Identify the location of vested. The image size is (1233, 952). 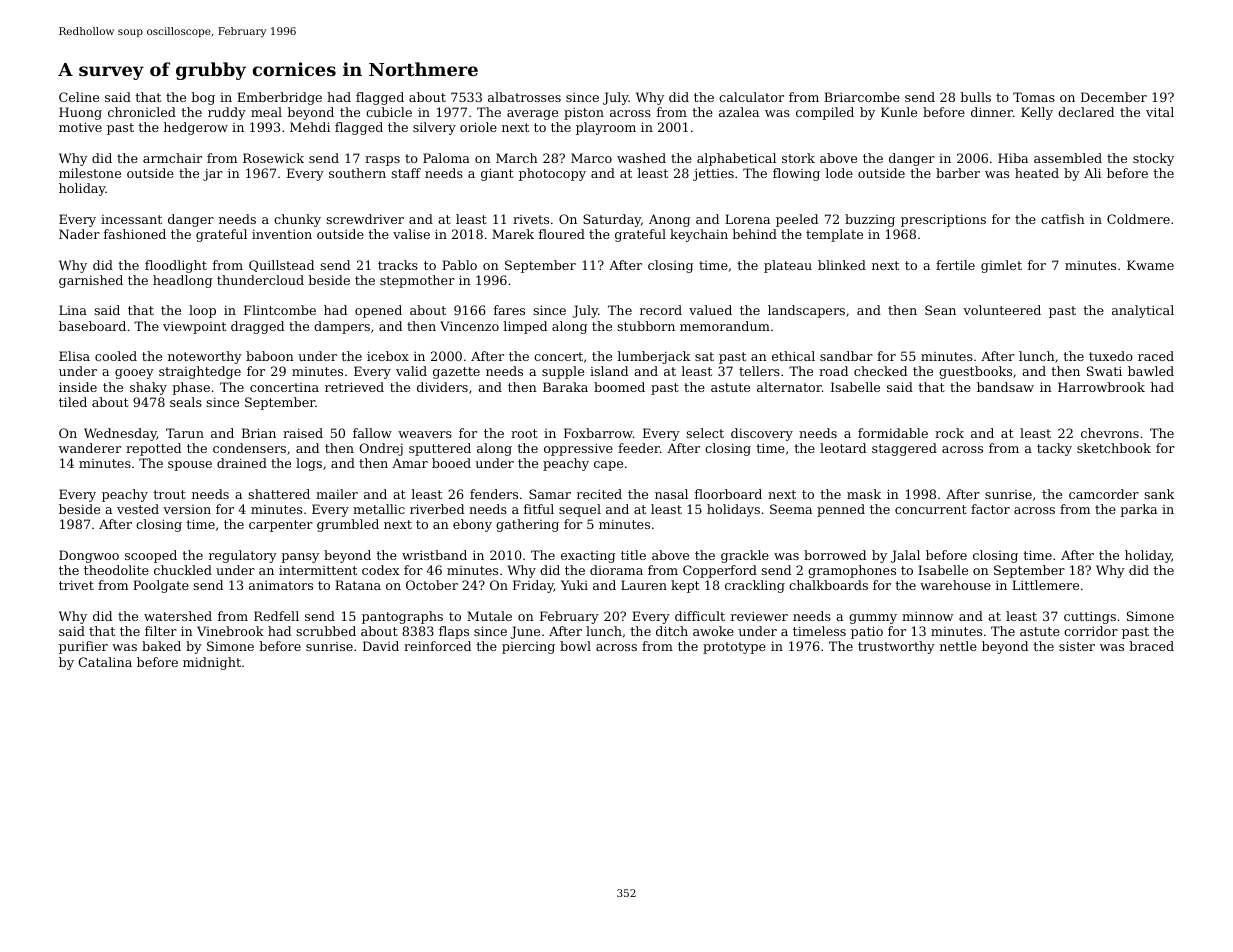
(138, 509).
